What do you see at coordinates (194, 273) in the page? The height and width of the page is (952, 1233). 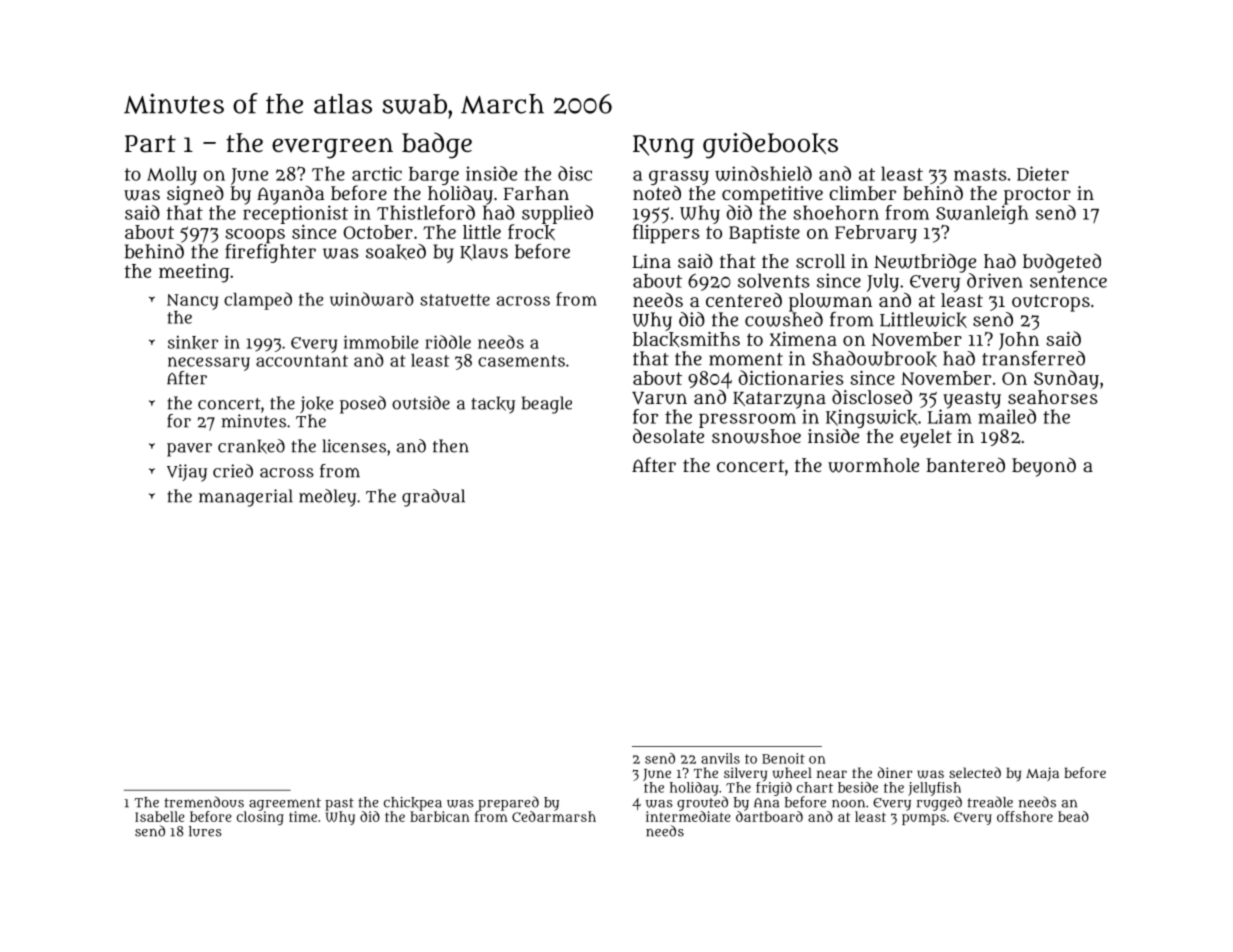 I see `meeting` at bounding box center [194, 273].
